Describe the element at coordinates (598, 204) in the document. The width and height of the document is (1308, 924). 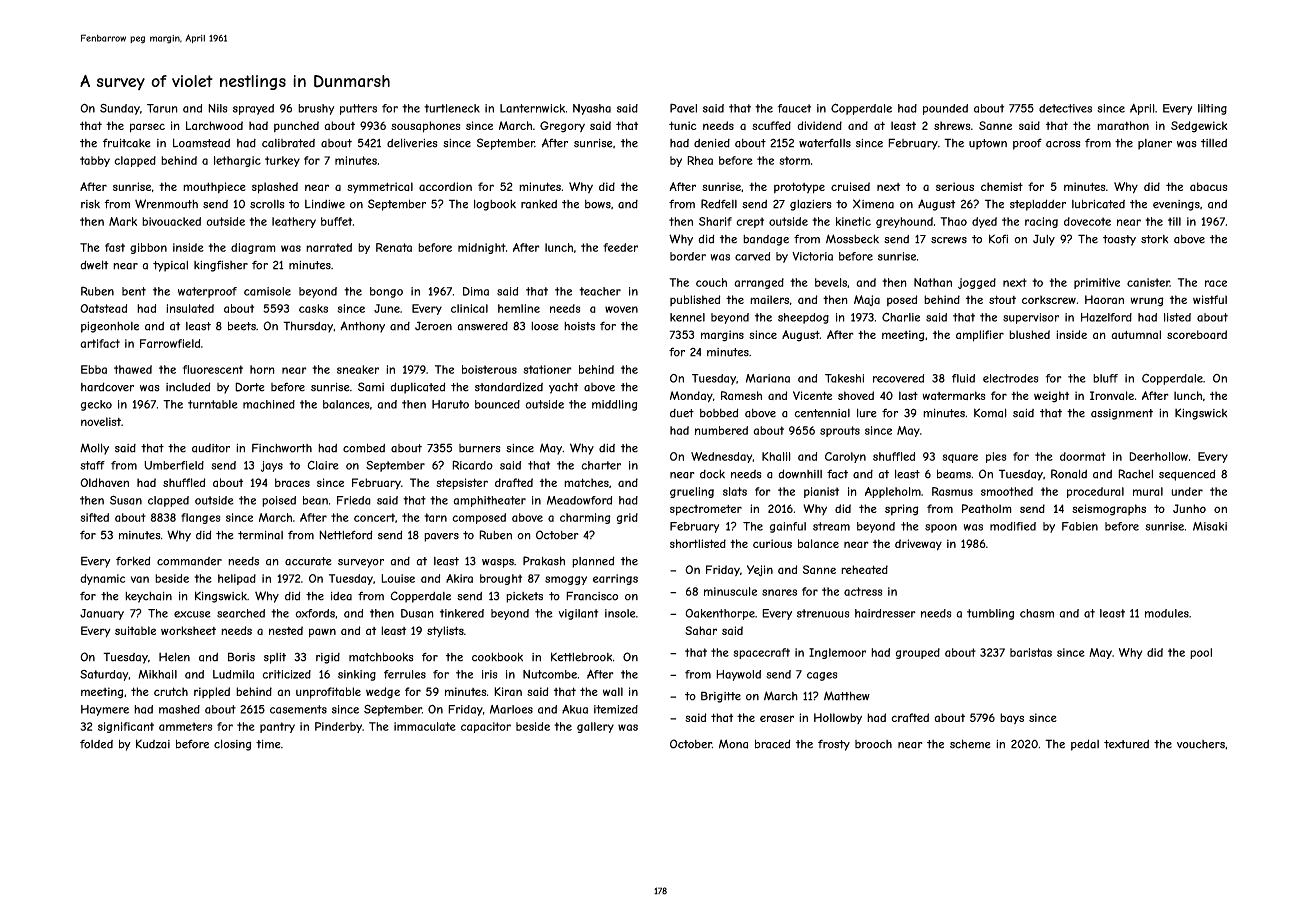
I see `bows` at that location.
